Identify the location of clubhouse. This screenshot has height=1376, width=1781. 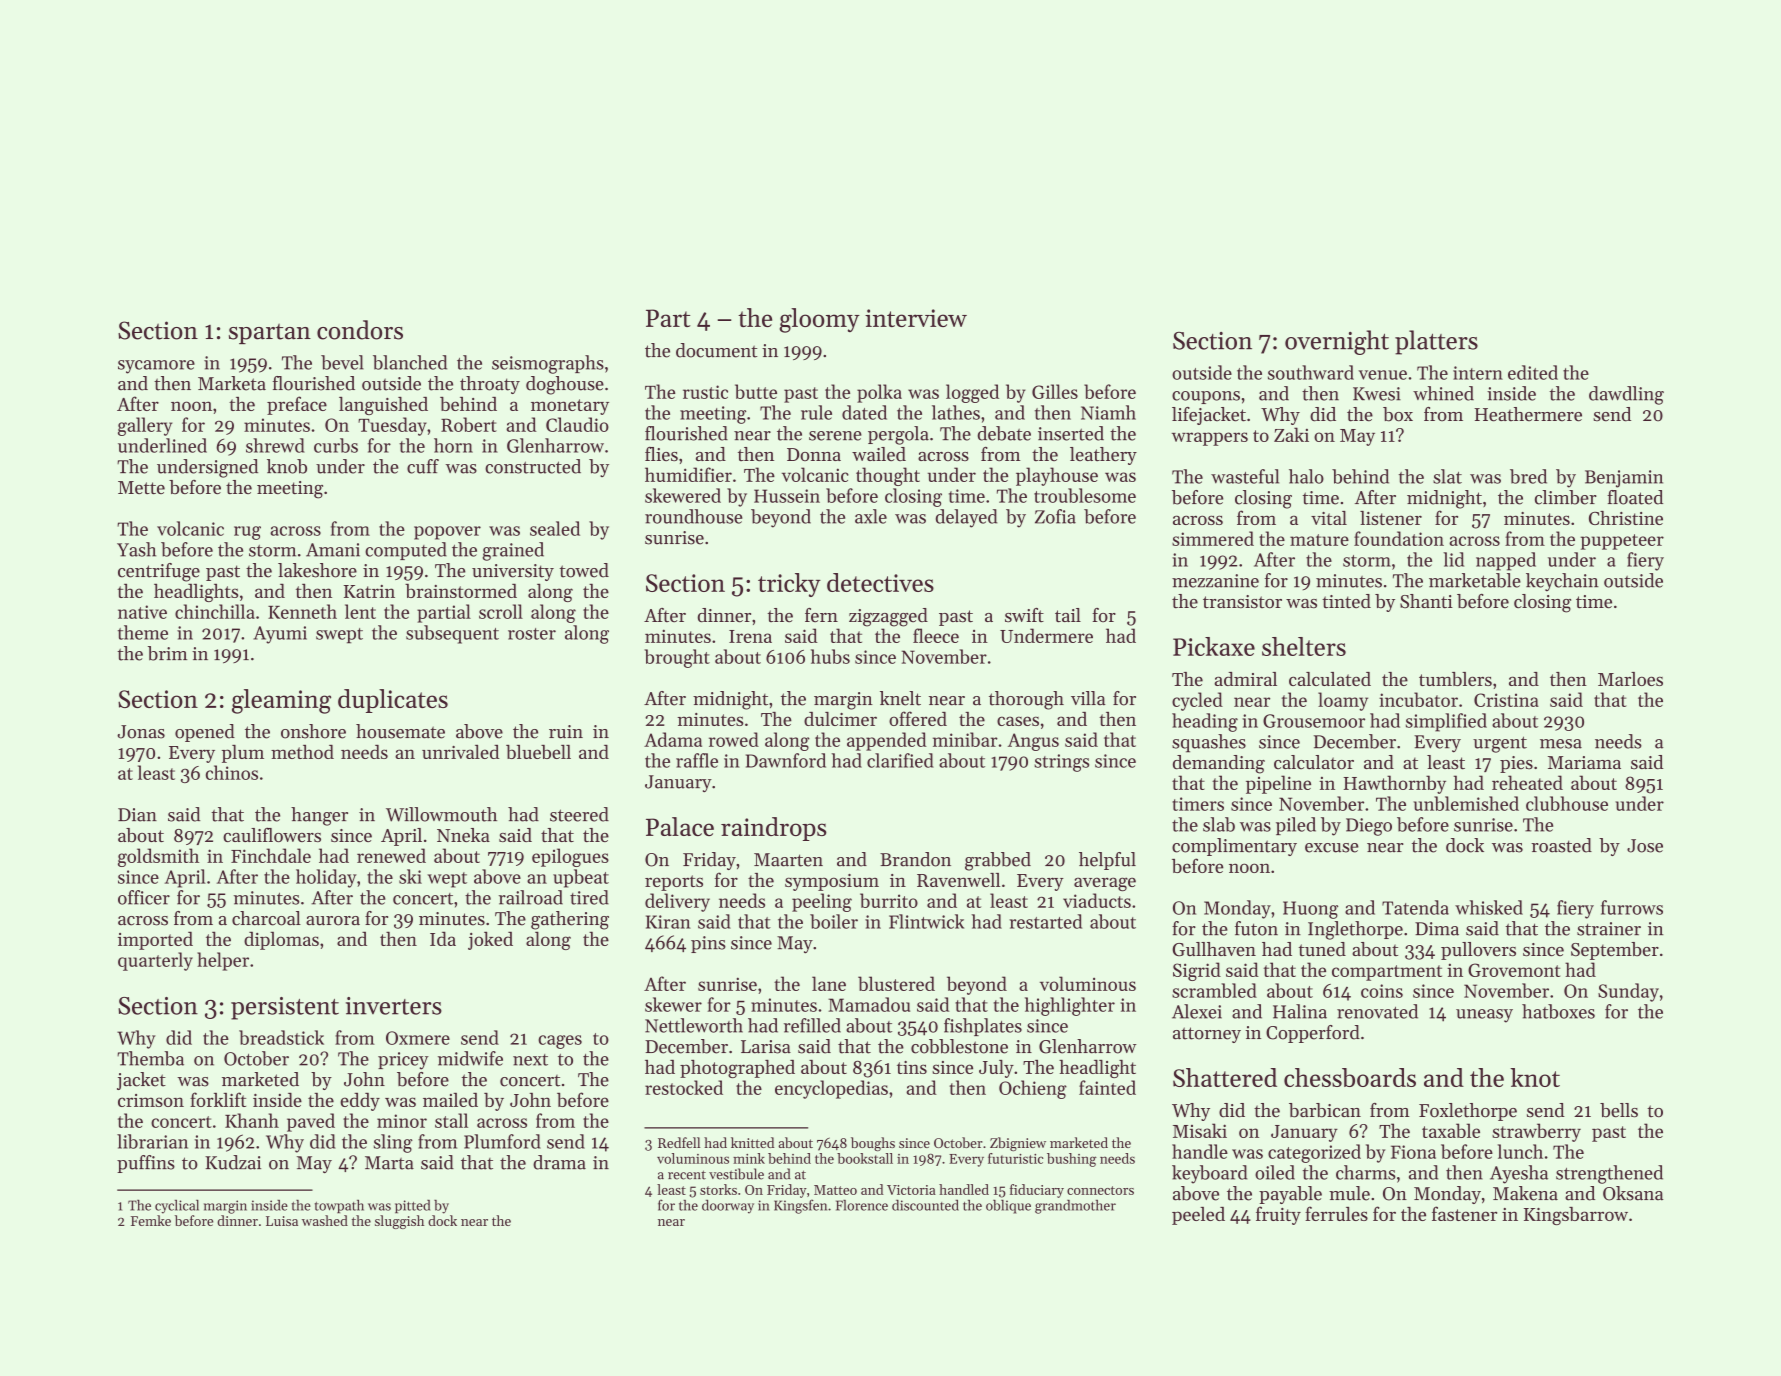
(1567, 803).
